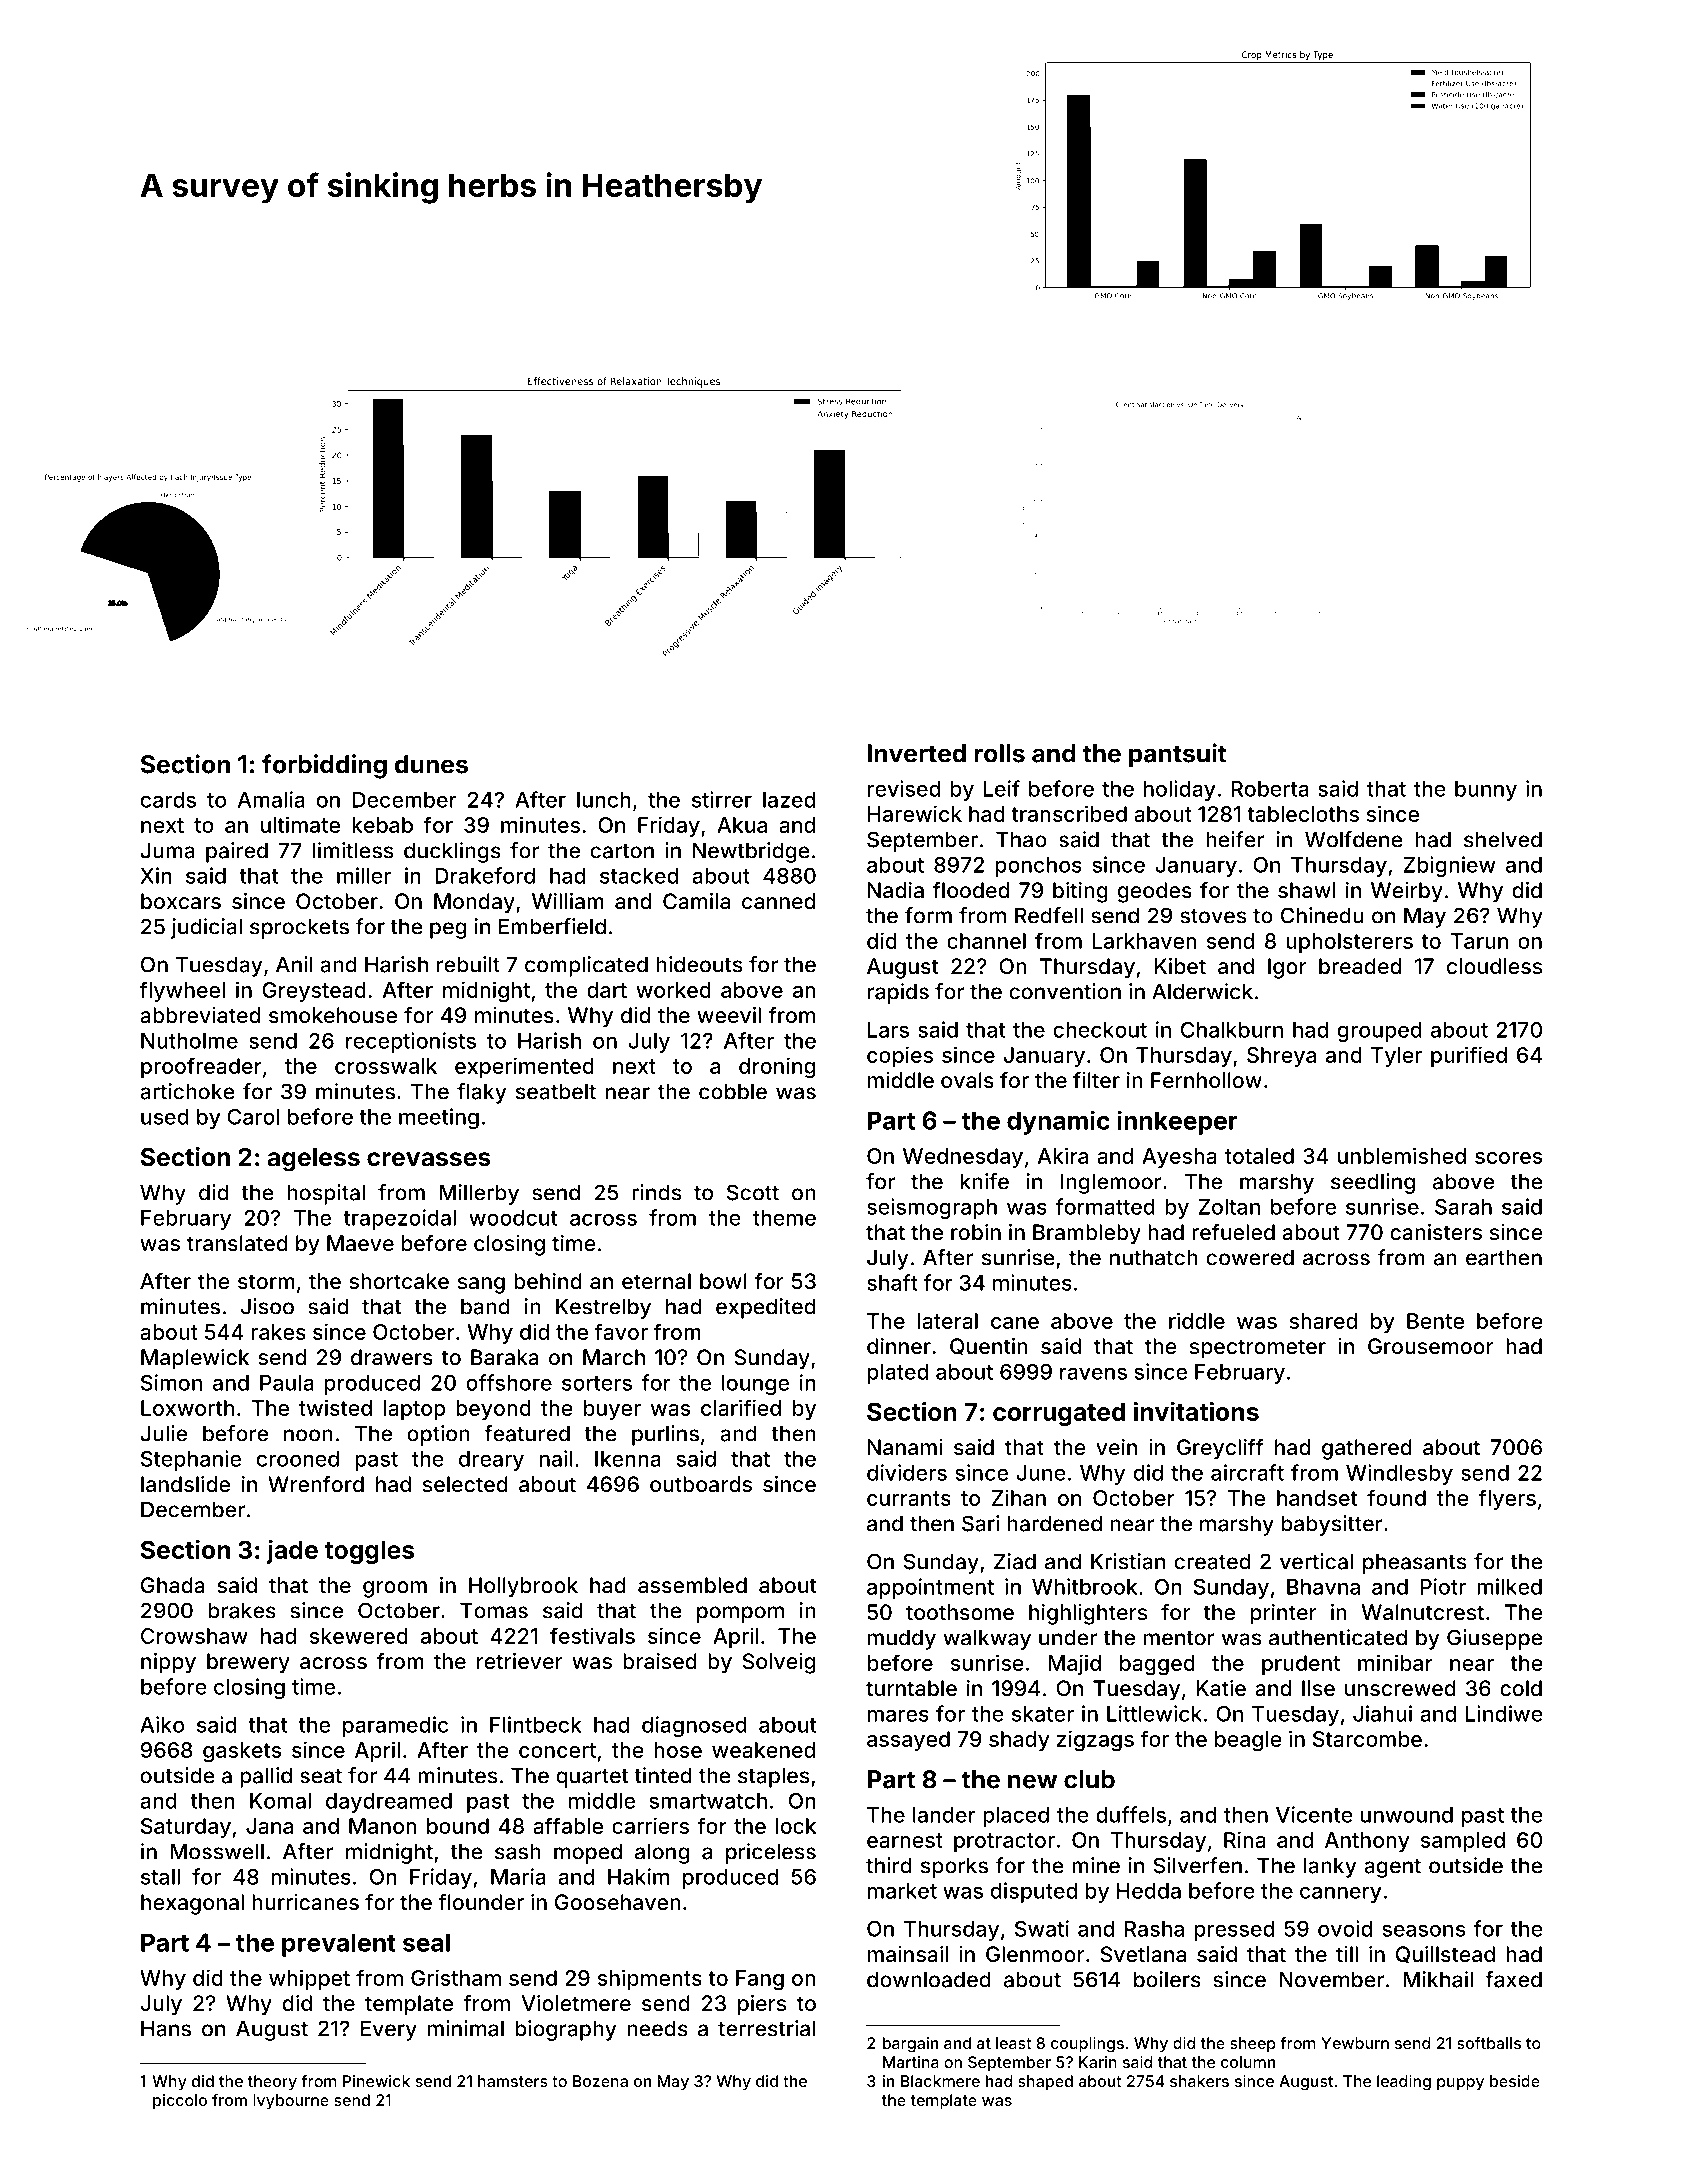 This document has height=2178, width=1683. I want to click on Maeve, so click(360, 1243).
